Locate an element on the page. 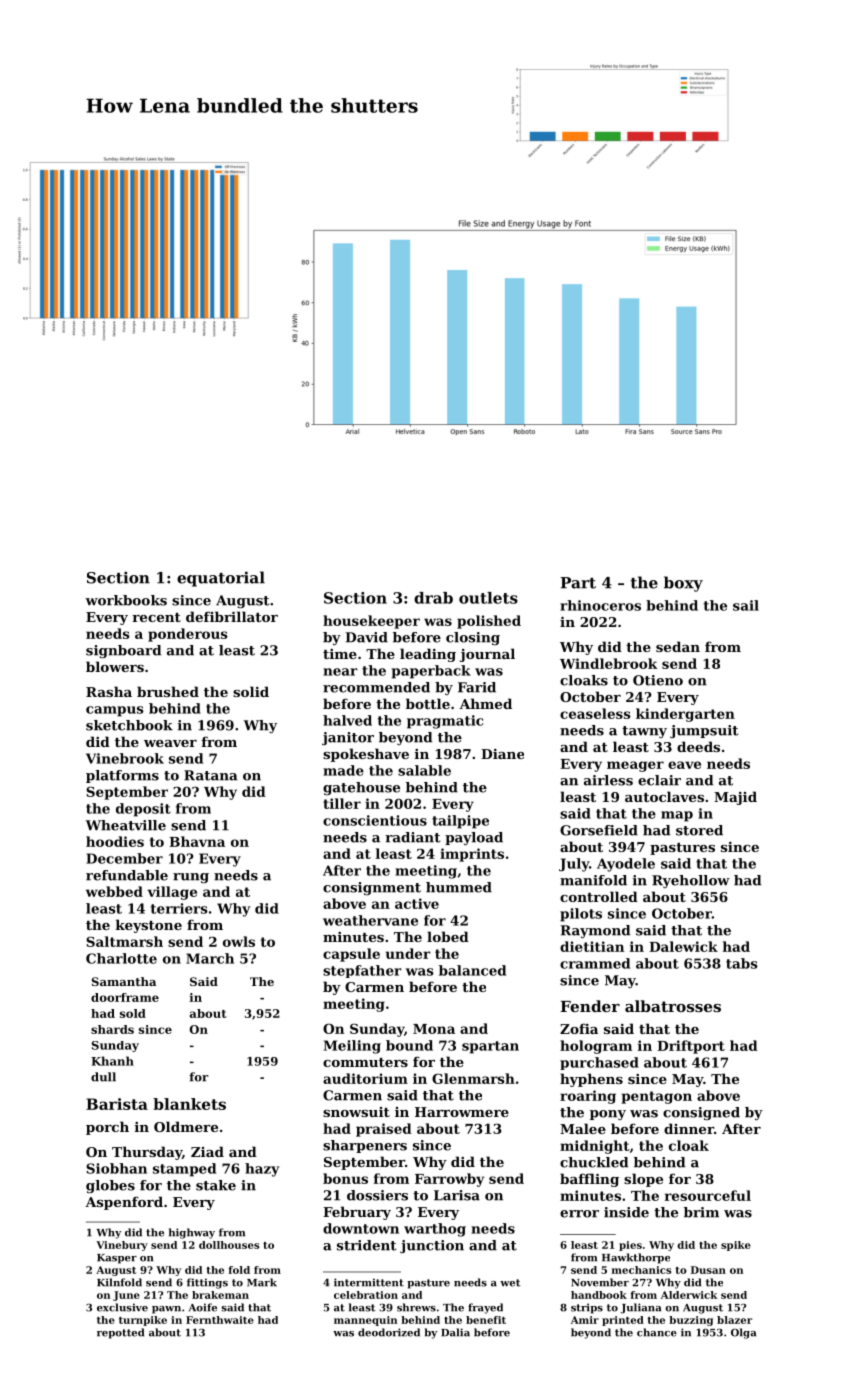 This image has width=849, height=1400. Olga is located at coordinates (743, 1333).
